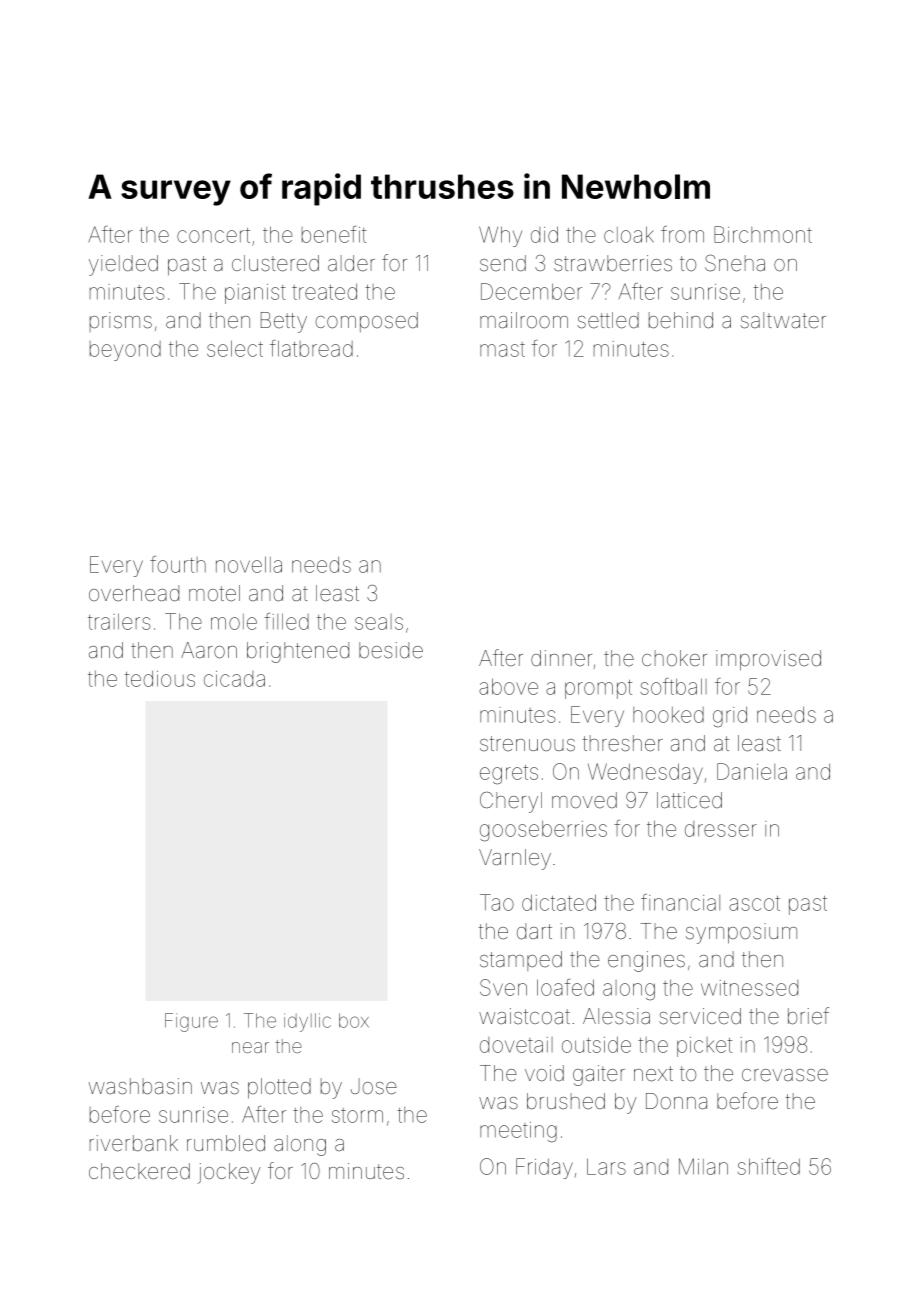 The width and height of the page is (924, 1311). I want to click on beyond, so click(125, 351).
